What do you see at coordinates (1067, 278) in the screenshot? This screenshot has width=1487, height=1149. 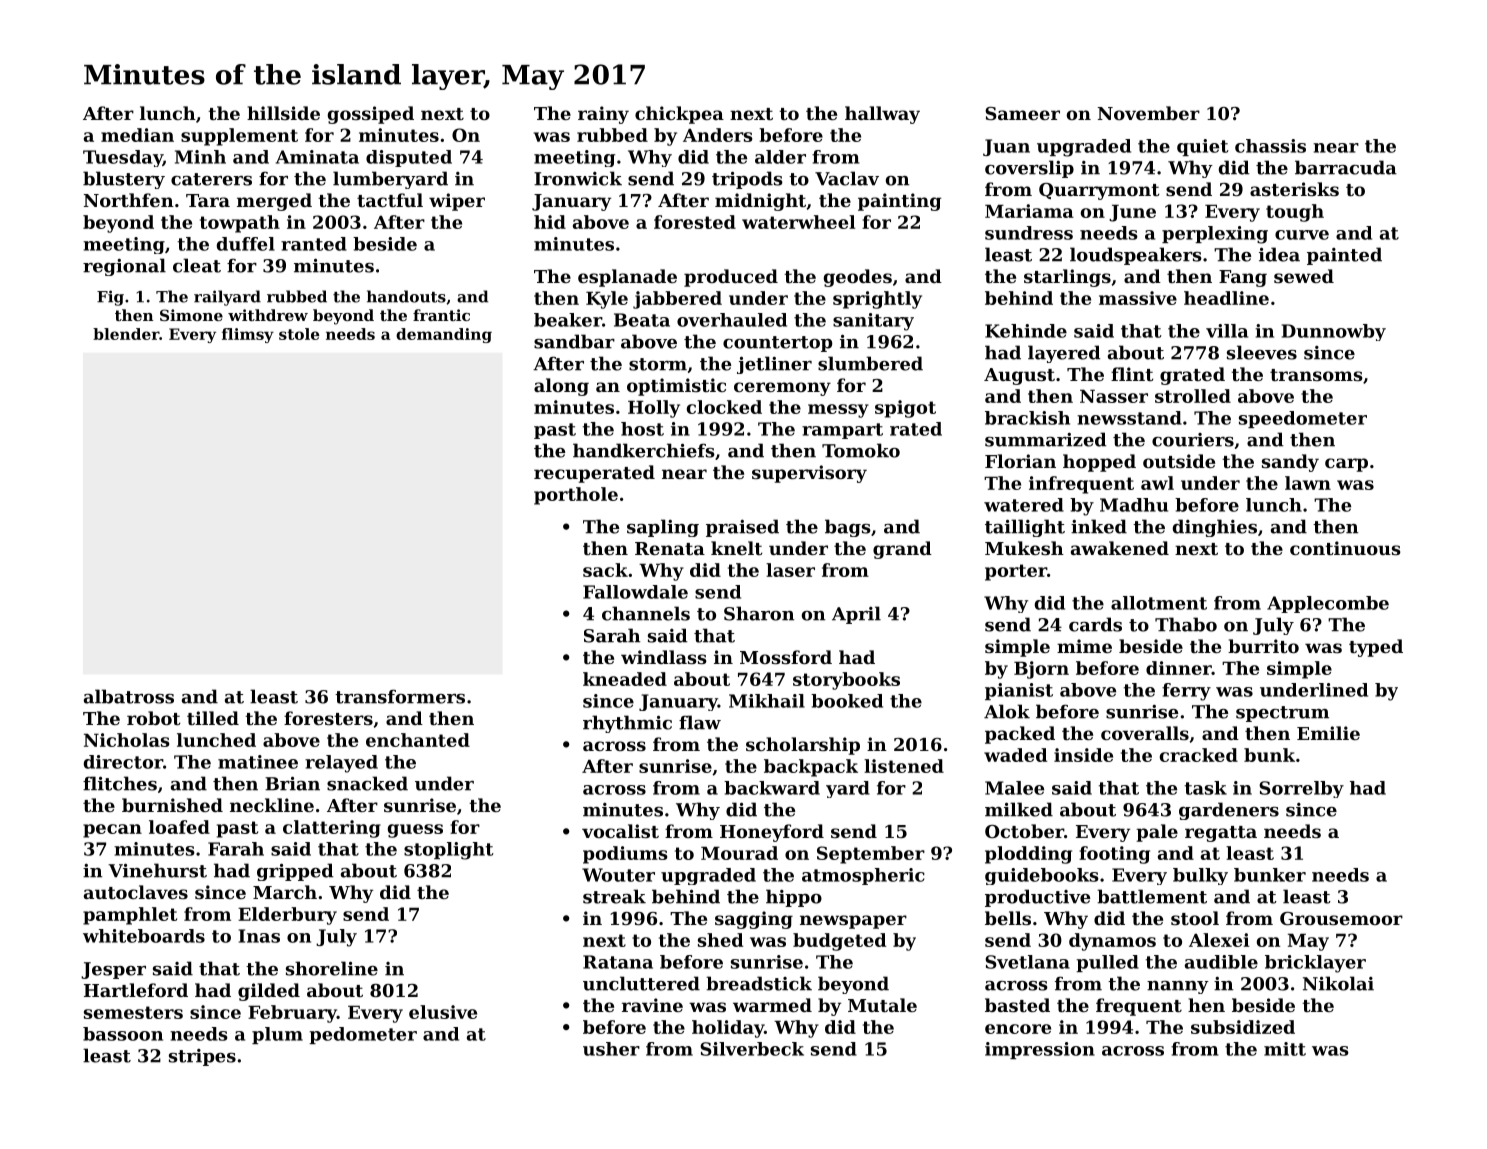 I see `starlings` at bounding box center [1067, 278].
